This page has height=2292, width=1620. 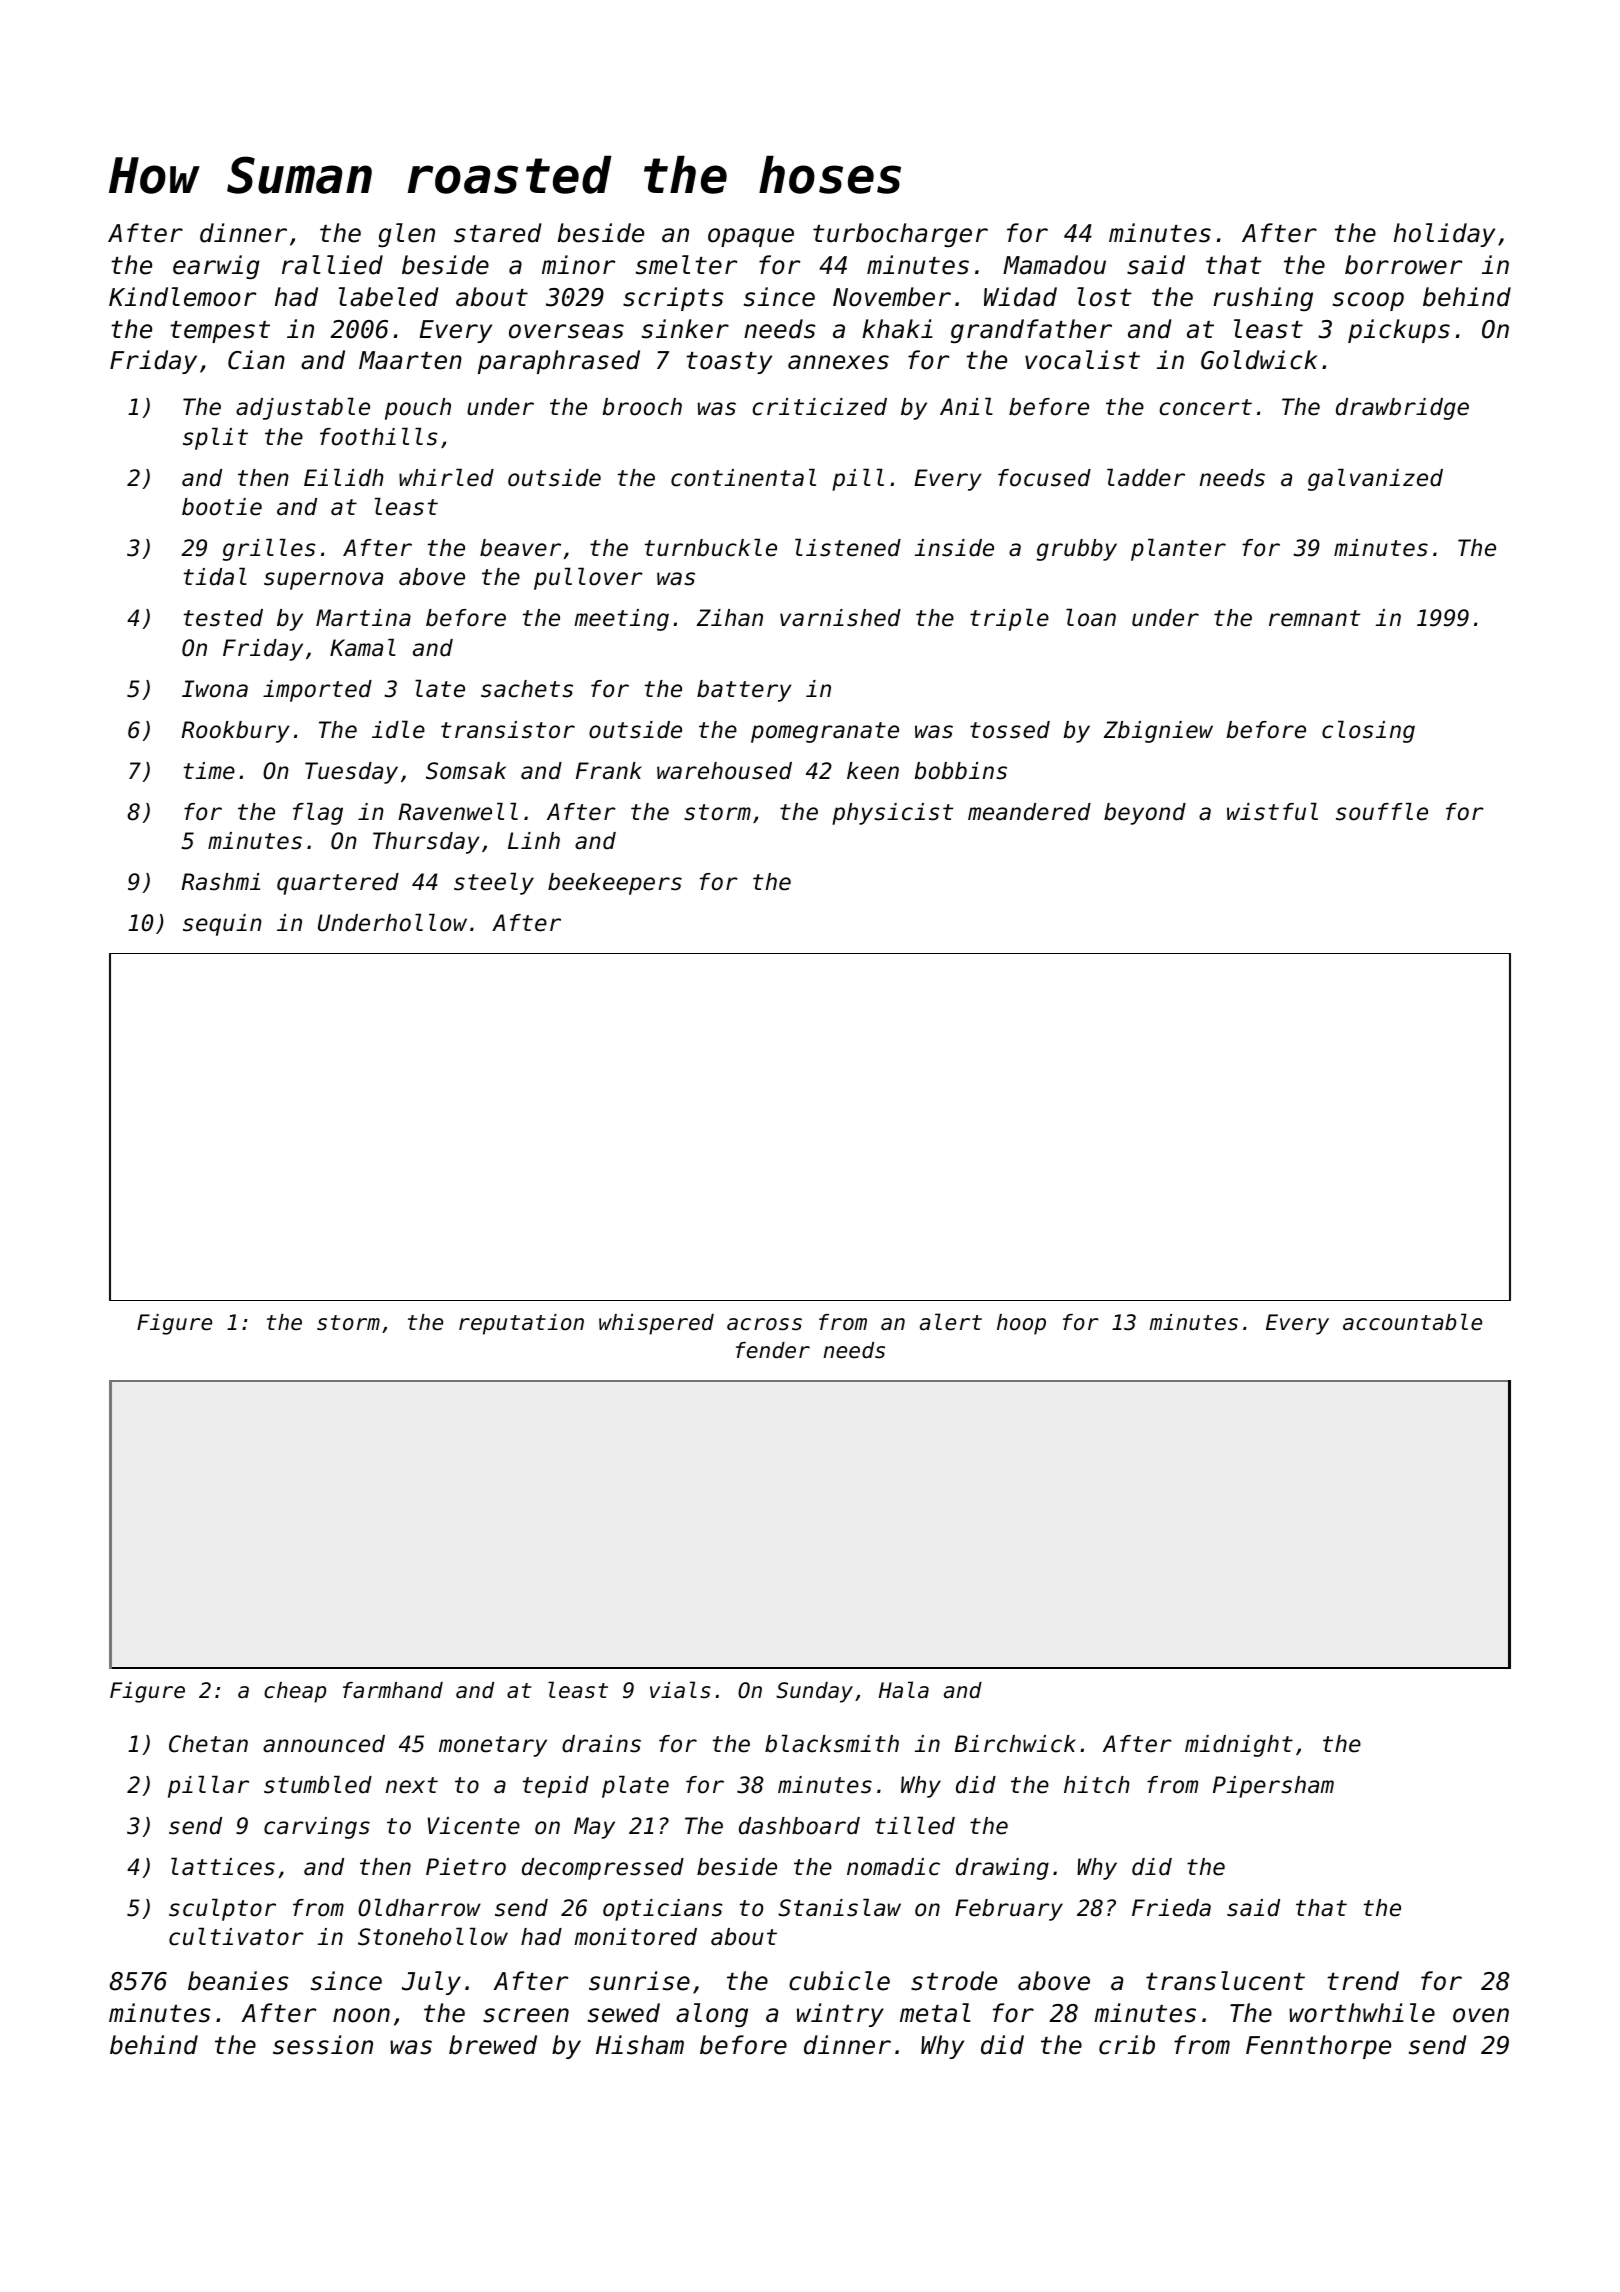 I want to click on Rashmi, so click(x=220, y=882).
